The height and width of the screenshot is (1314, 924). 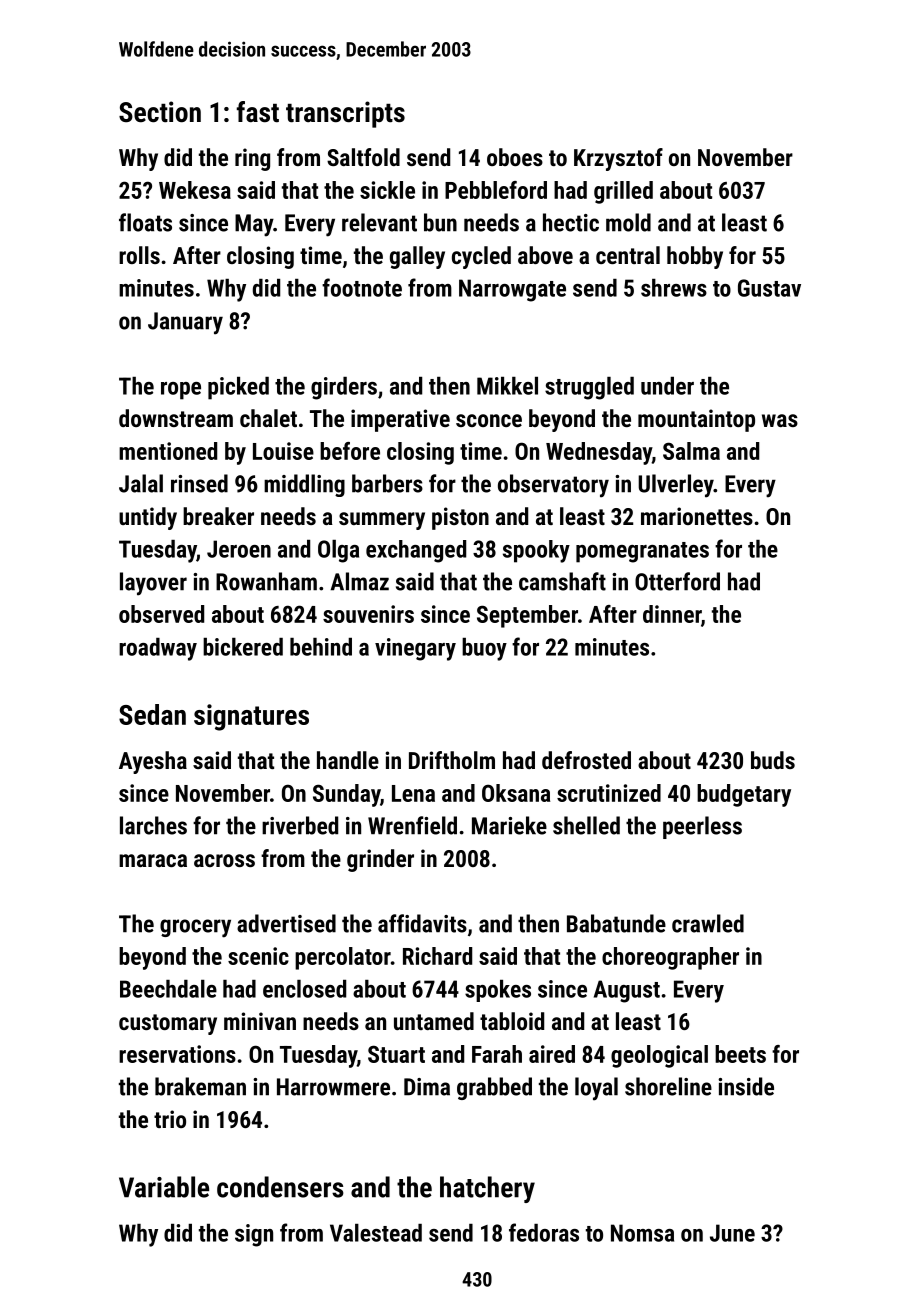 I want to click on picked, so click(x=238, y=388).
